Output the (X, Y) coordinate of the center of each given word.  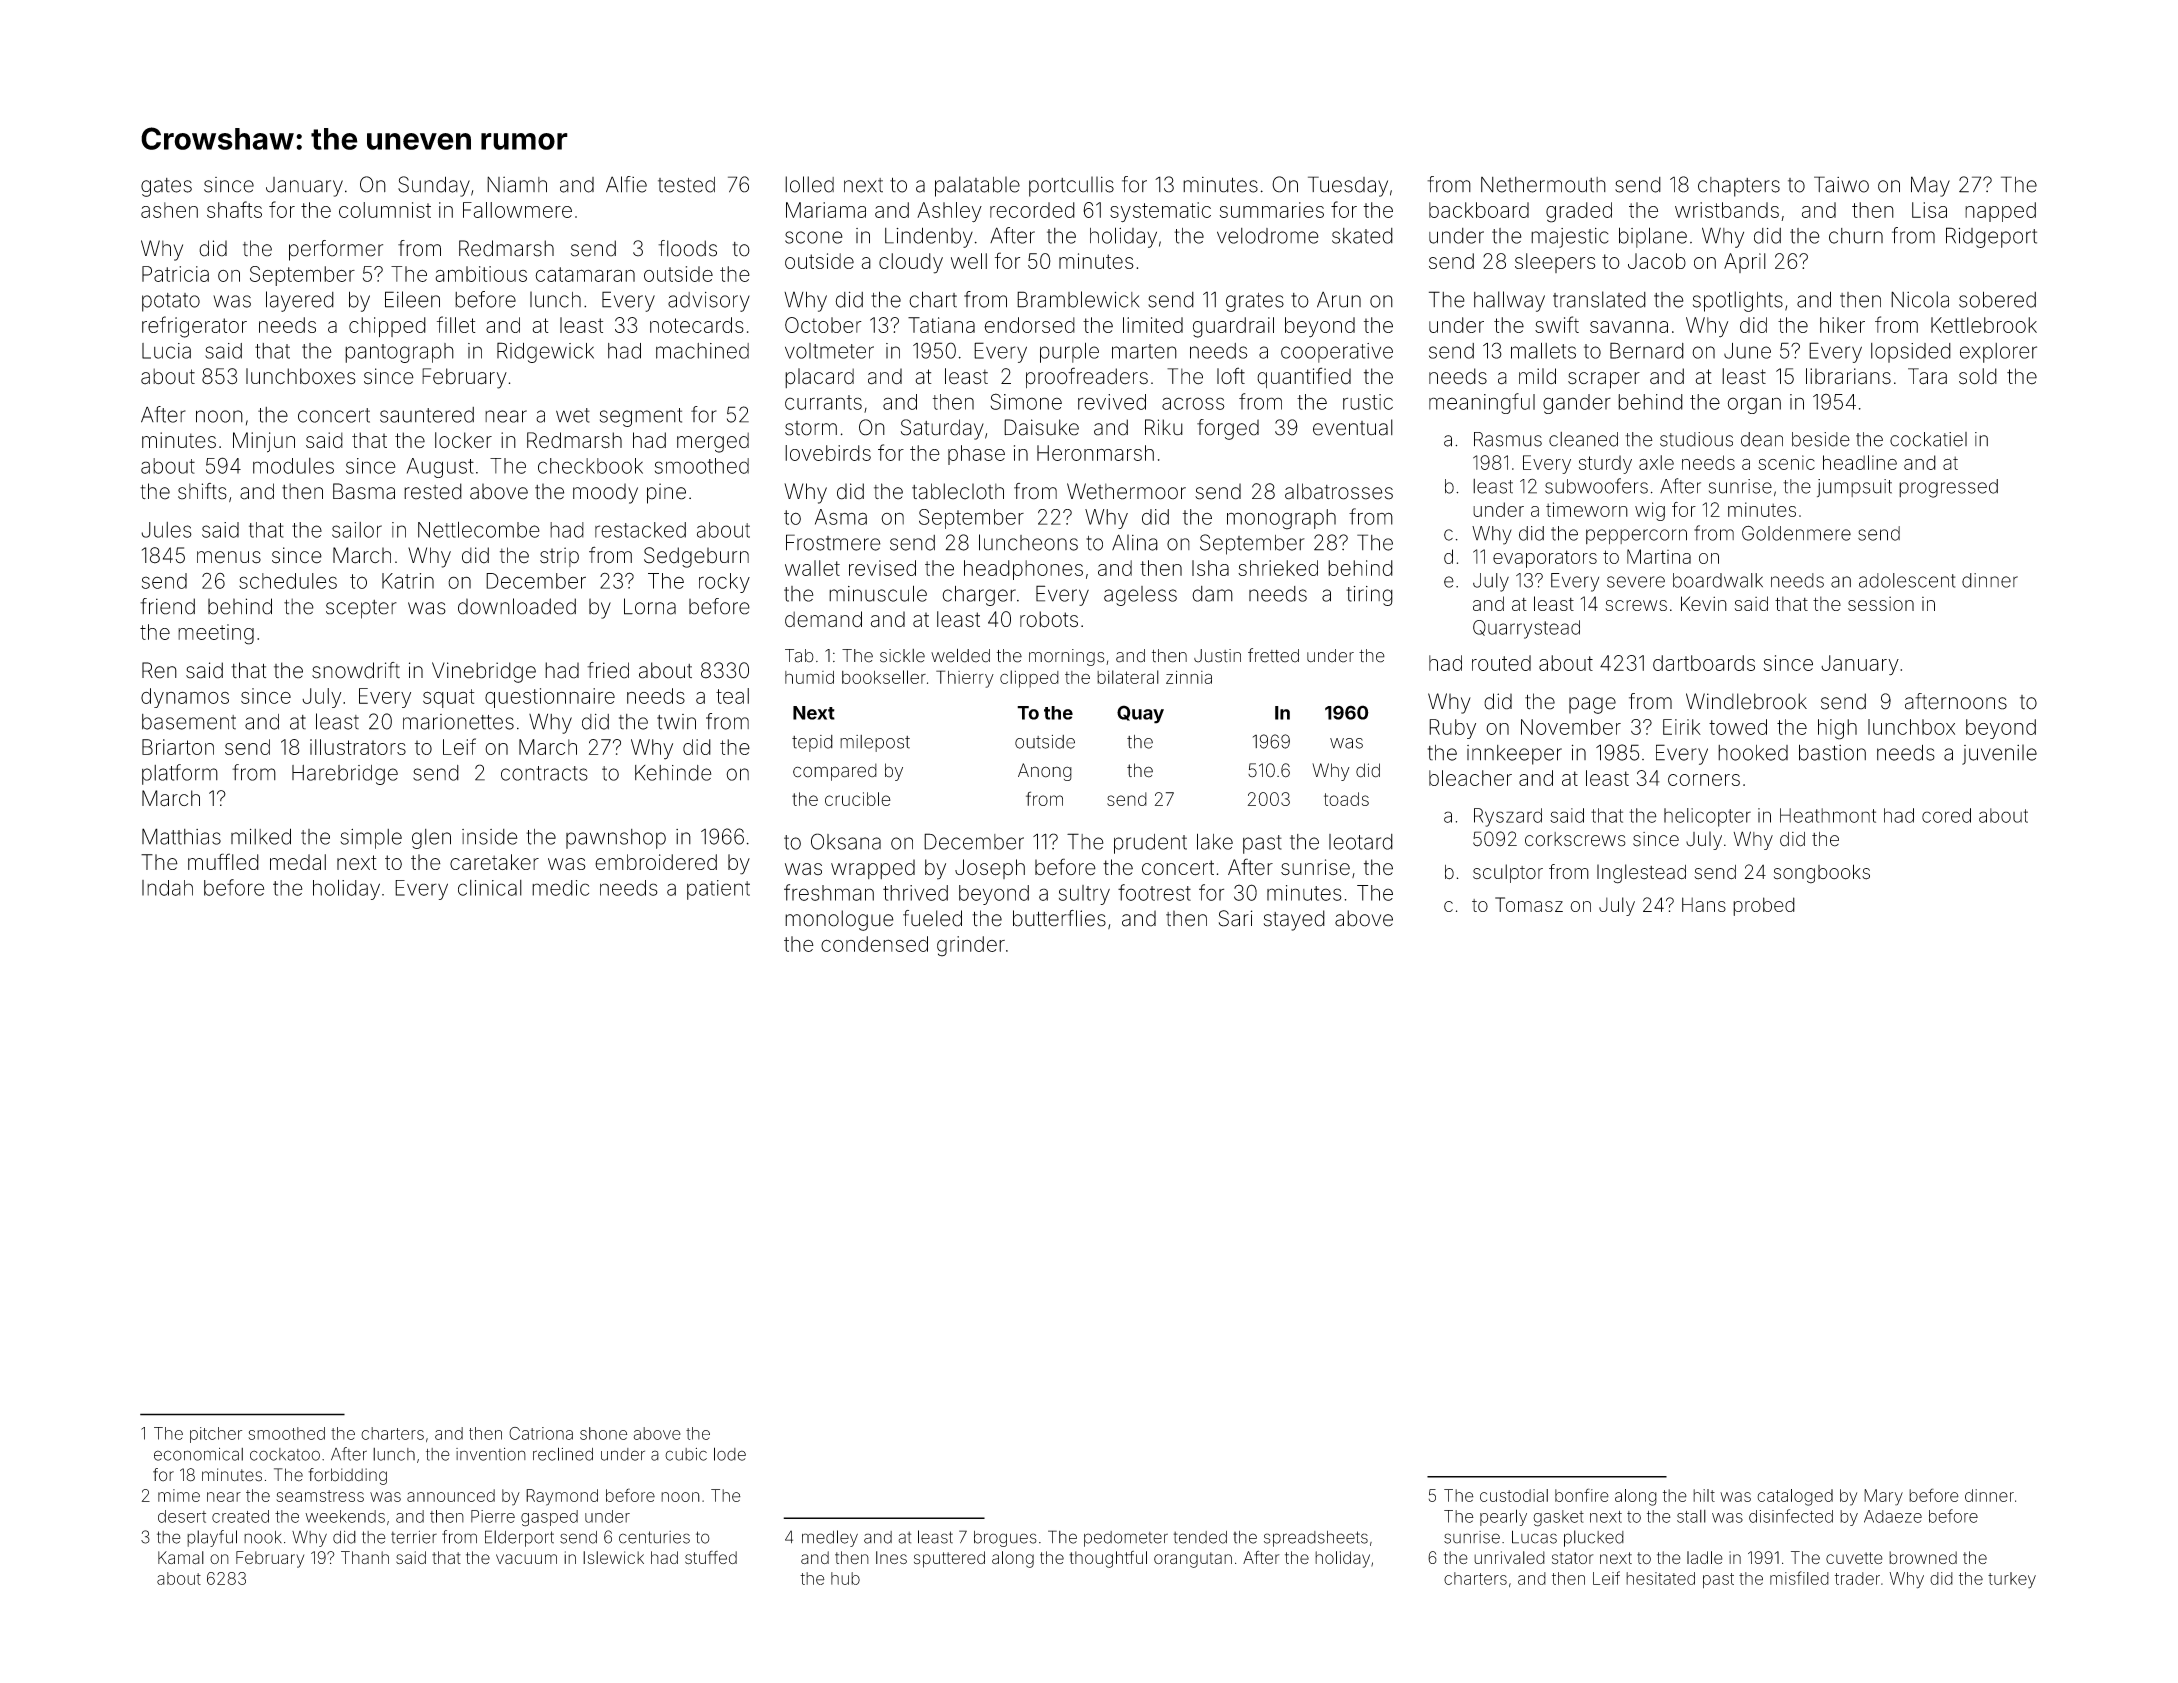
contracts (544, 773)
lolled (809, 184)
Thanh (365, 1557)
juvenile (1999, 754)
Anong (1045, 772)
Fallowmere (517, 210)
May (1930, 186)
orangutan (1193, 1560)
